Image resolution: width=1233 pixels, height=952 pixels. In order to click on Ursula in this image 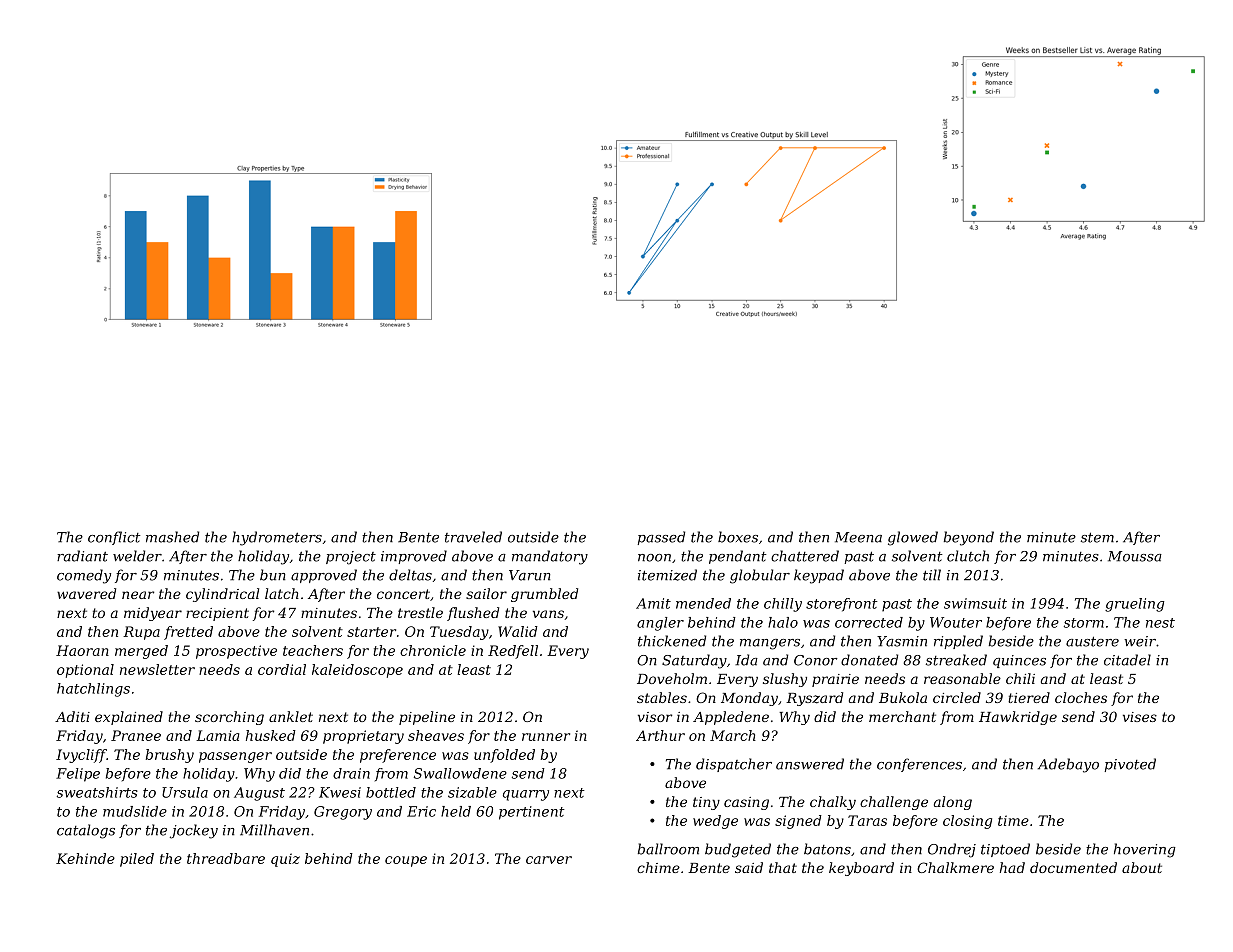, I will do `click(185, 792)`.
